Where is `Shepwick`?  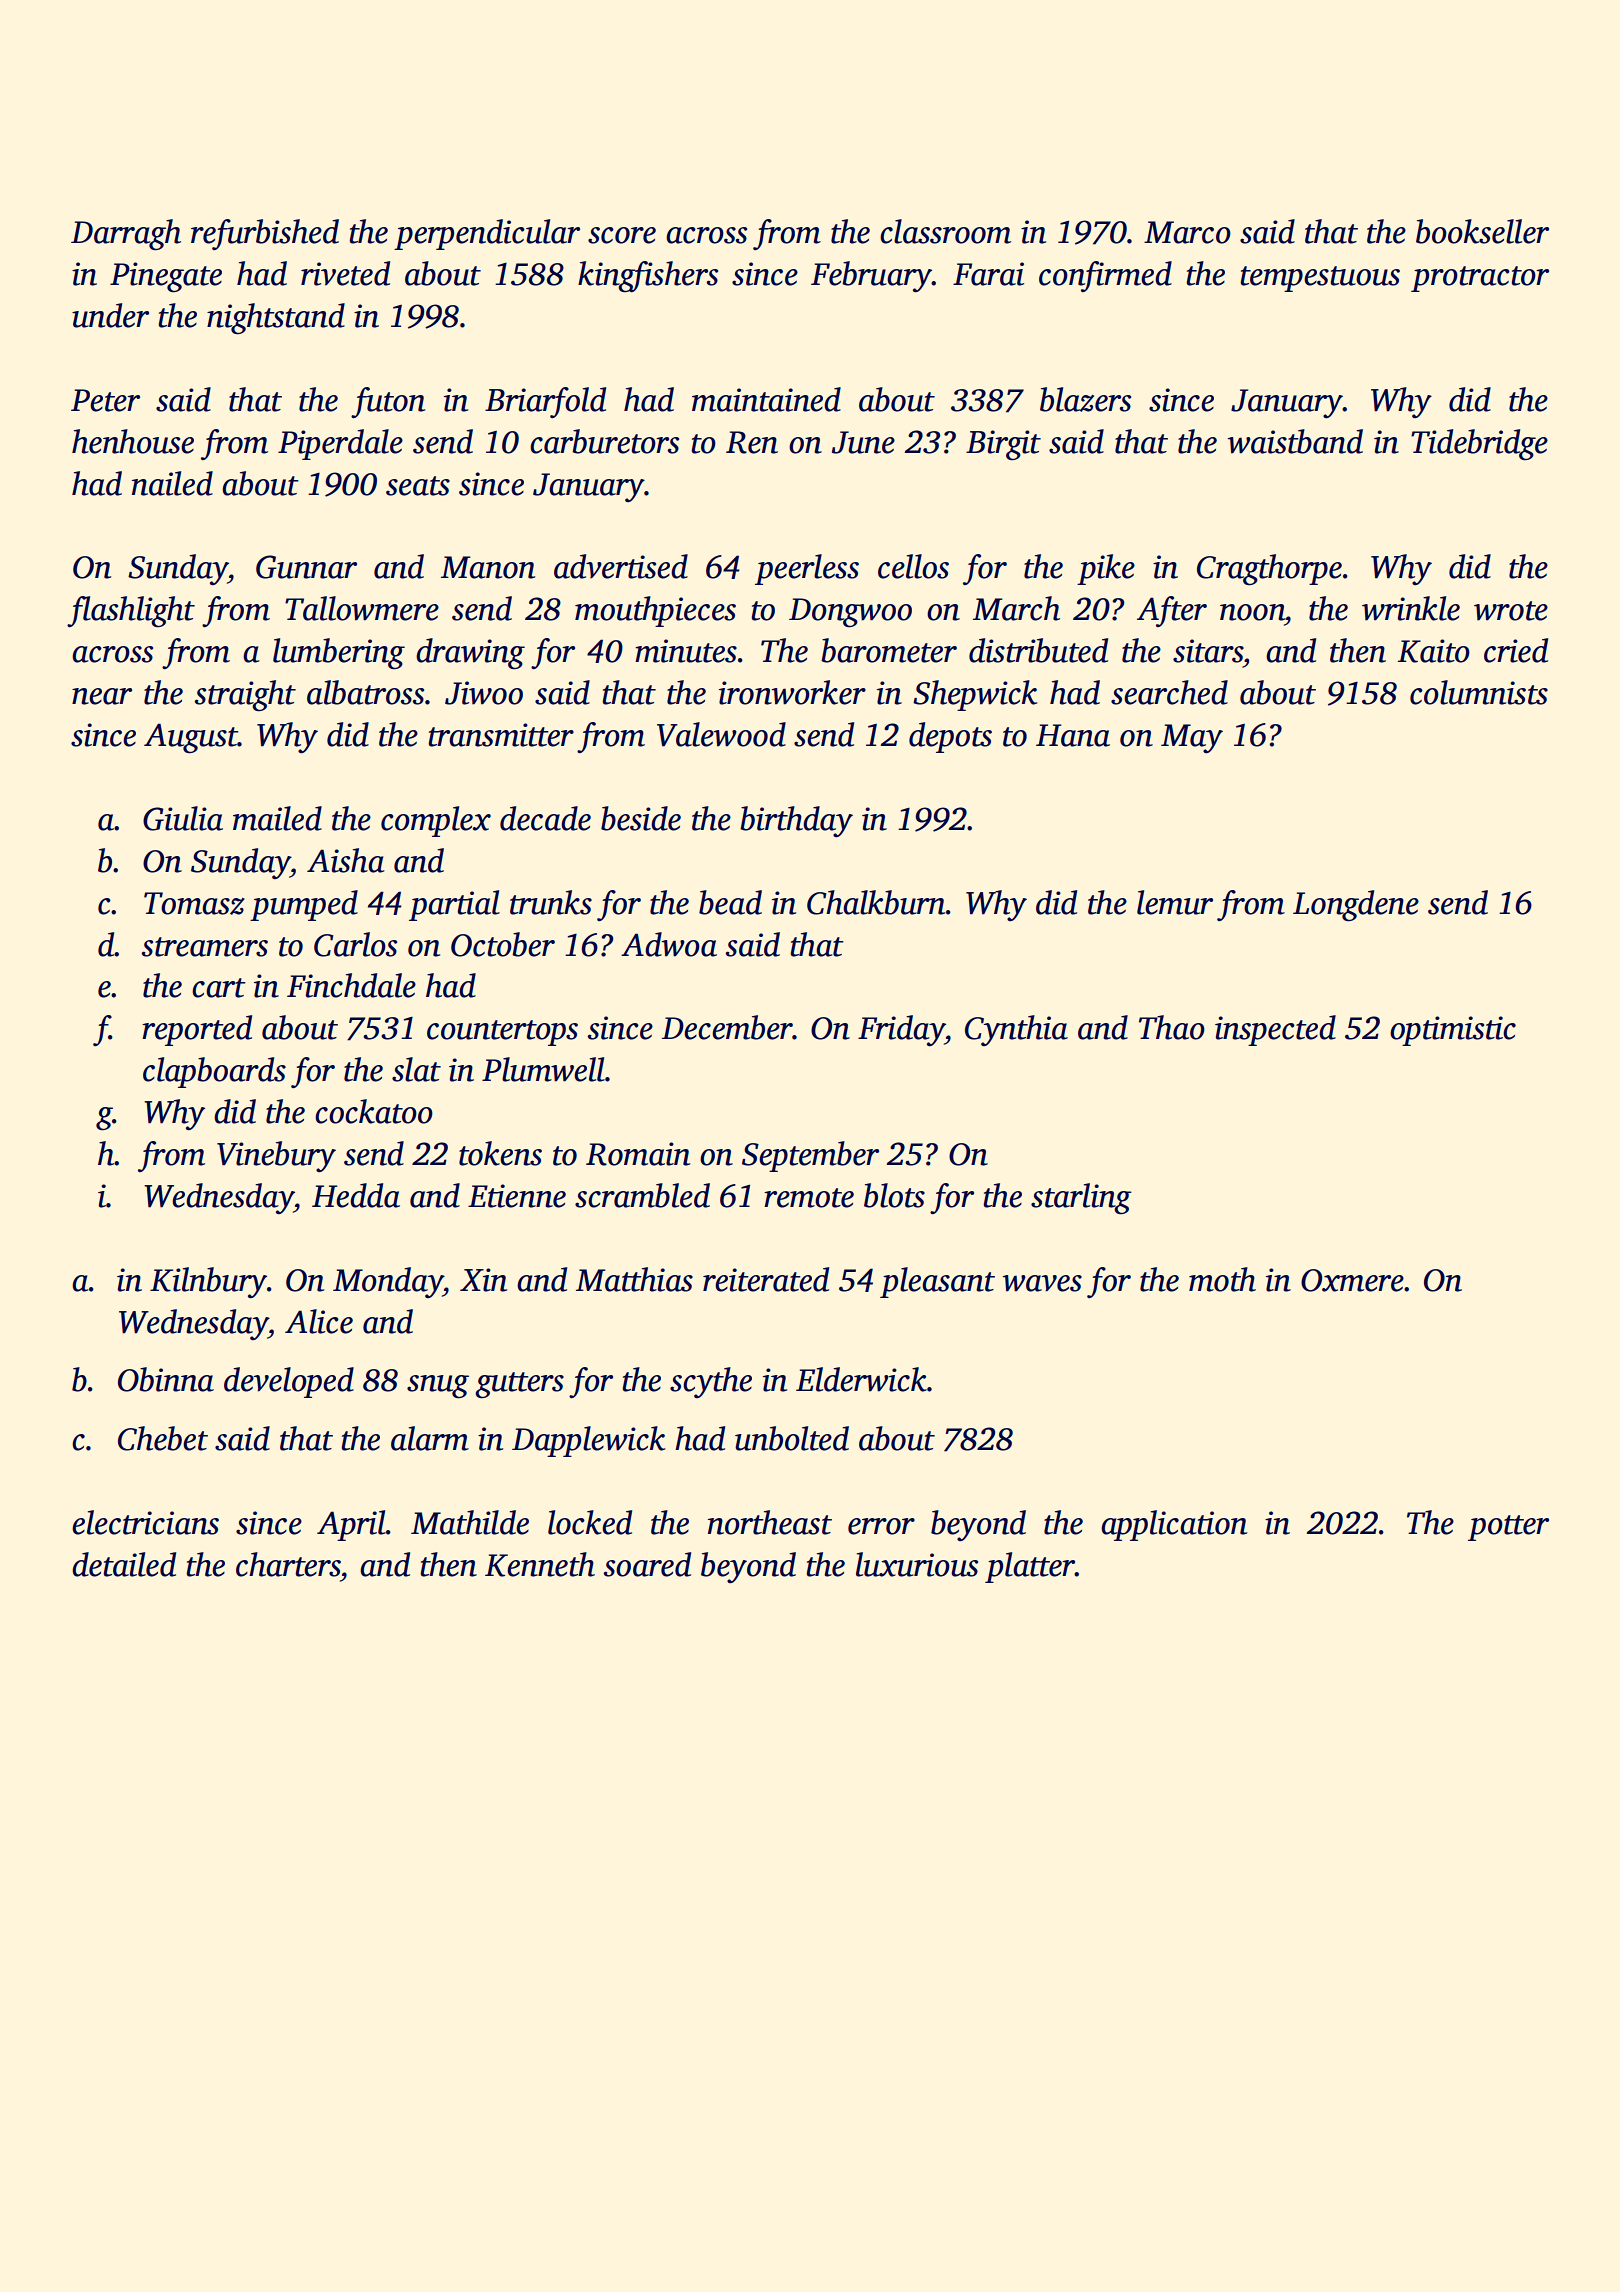 Shepwick is located at coordinates (975, 695).
